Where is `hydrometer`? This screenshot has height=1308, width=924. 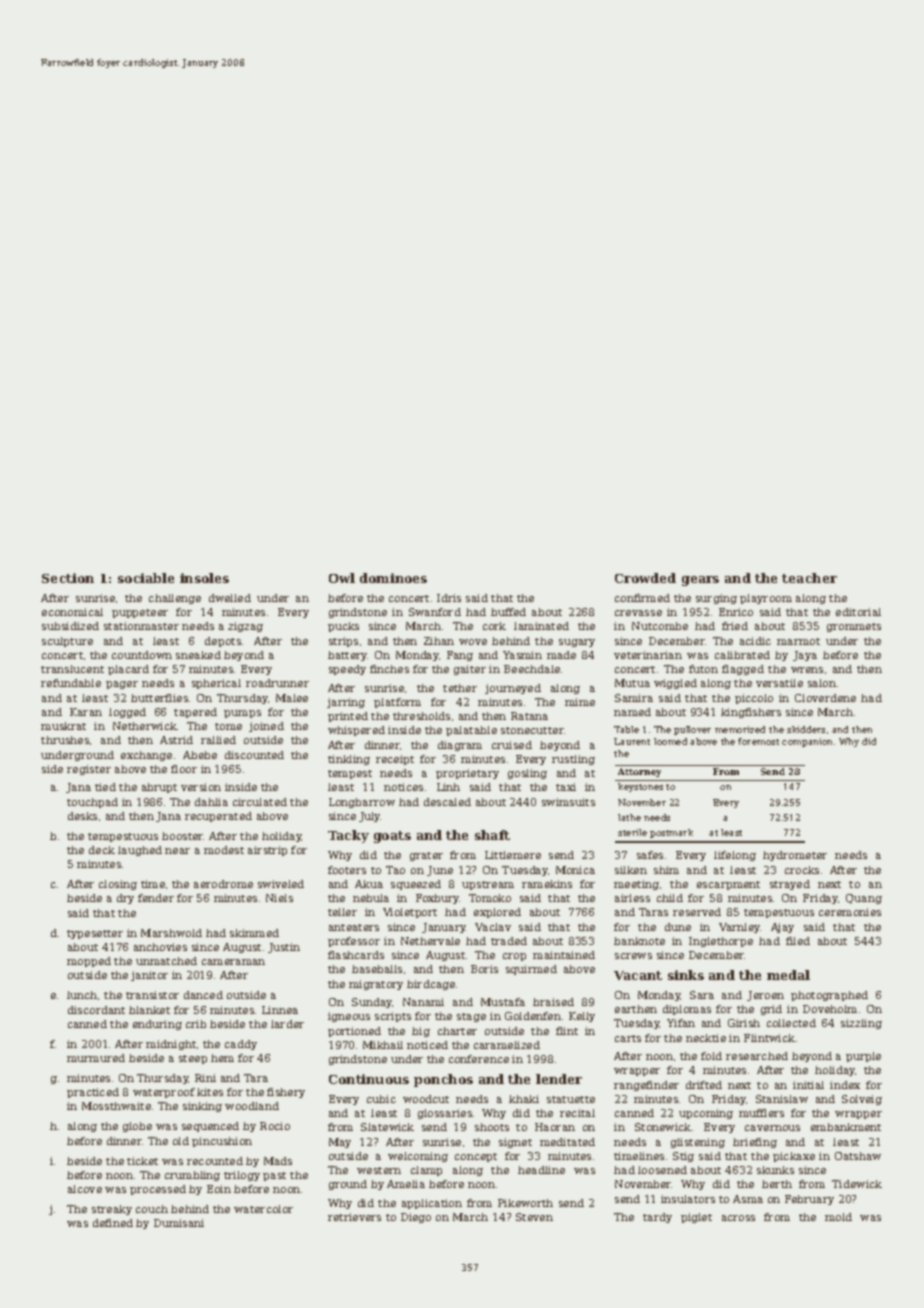
hydrometer is located at coordinates (795, 856).
